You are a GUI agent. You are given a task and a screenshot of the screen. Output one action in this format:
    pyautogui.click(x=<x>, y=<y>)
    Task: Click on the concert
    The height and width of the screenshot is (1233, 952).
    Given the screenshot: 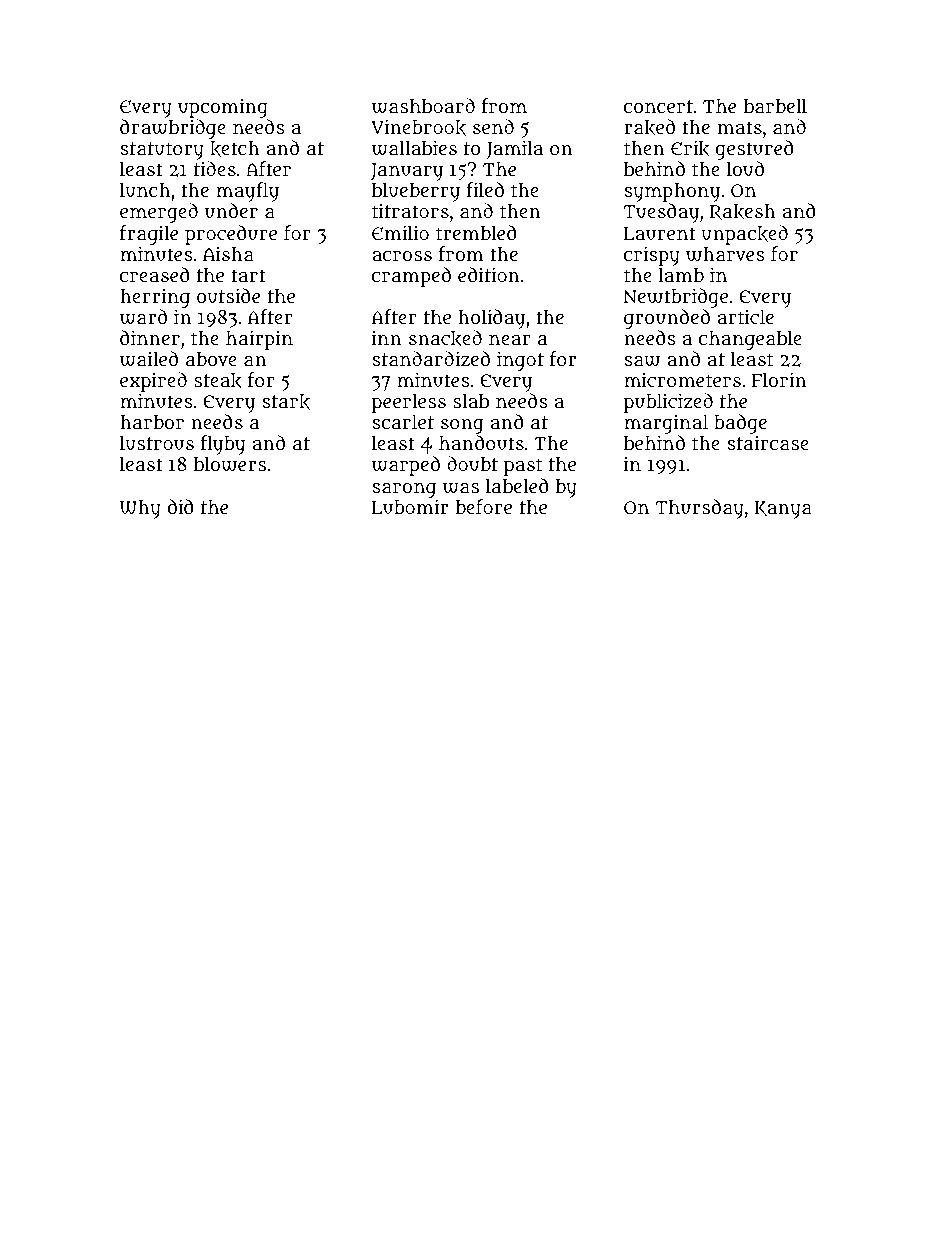 What is the action you would take?
    pyautogui.click(x=658, y=106)
